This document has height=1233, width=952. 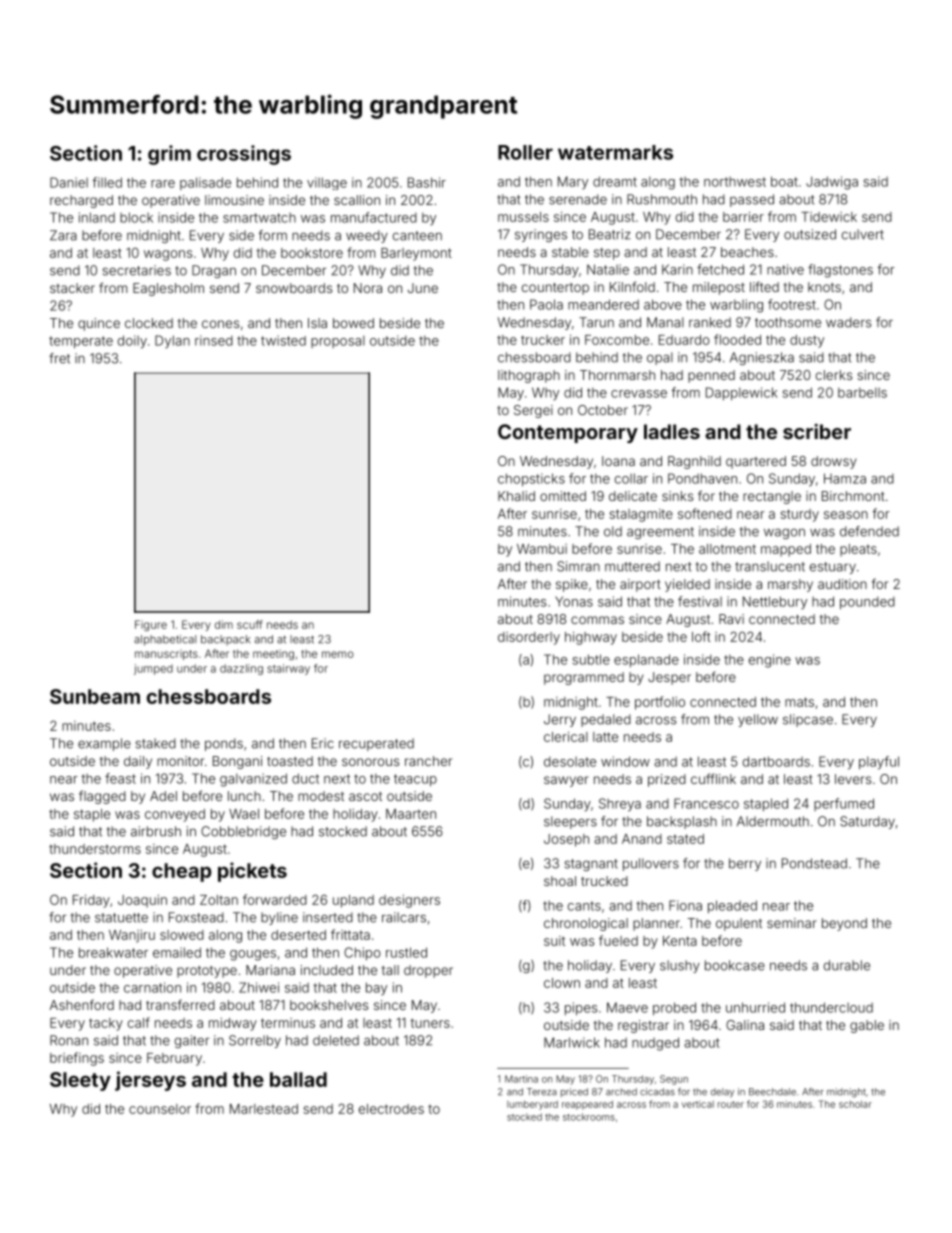 I want to click on memo, so click(x=338, y=654).
